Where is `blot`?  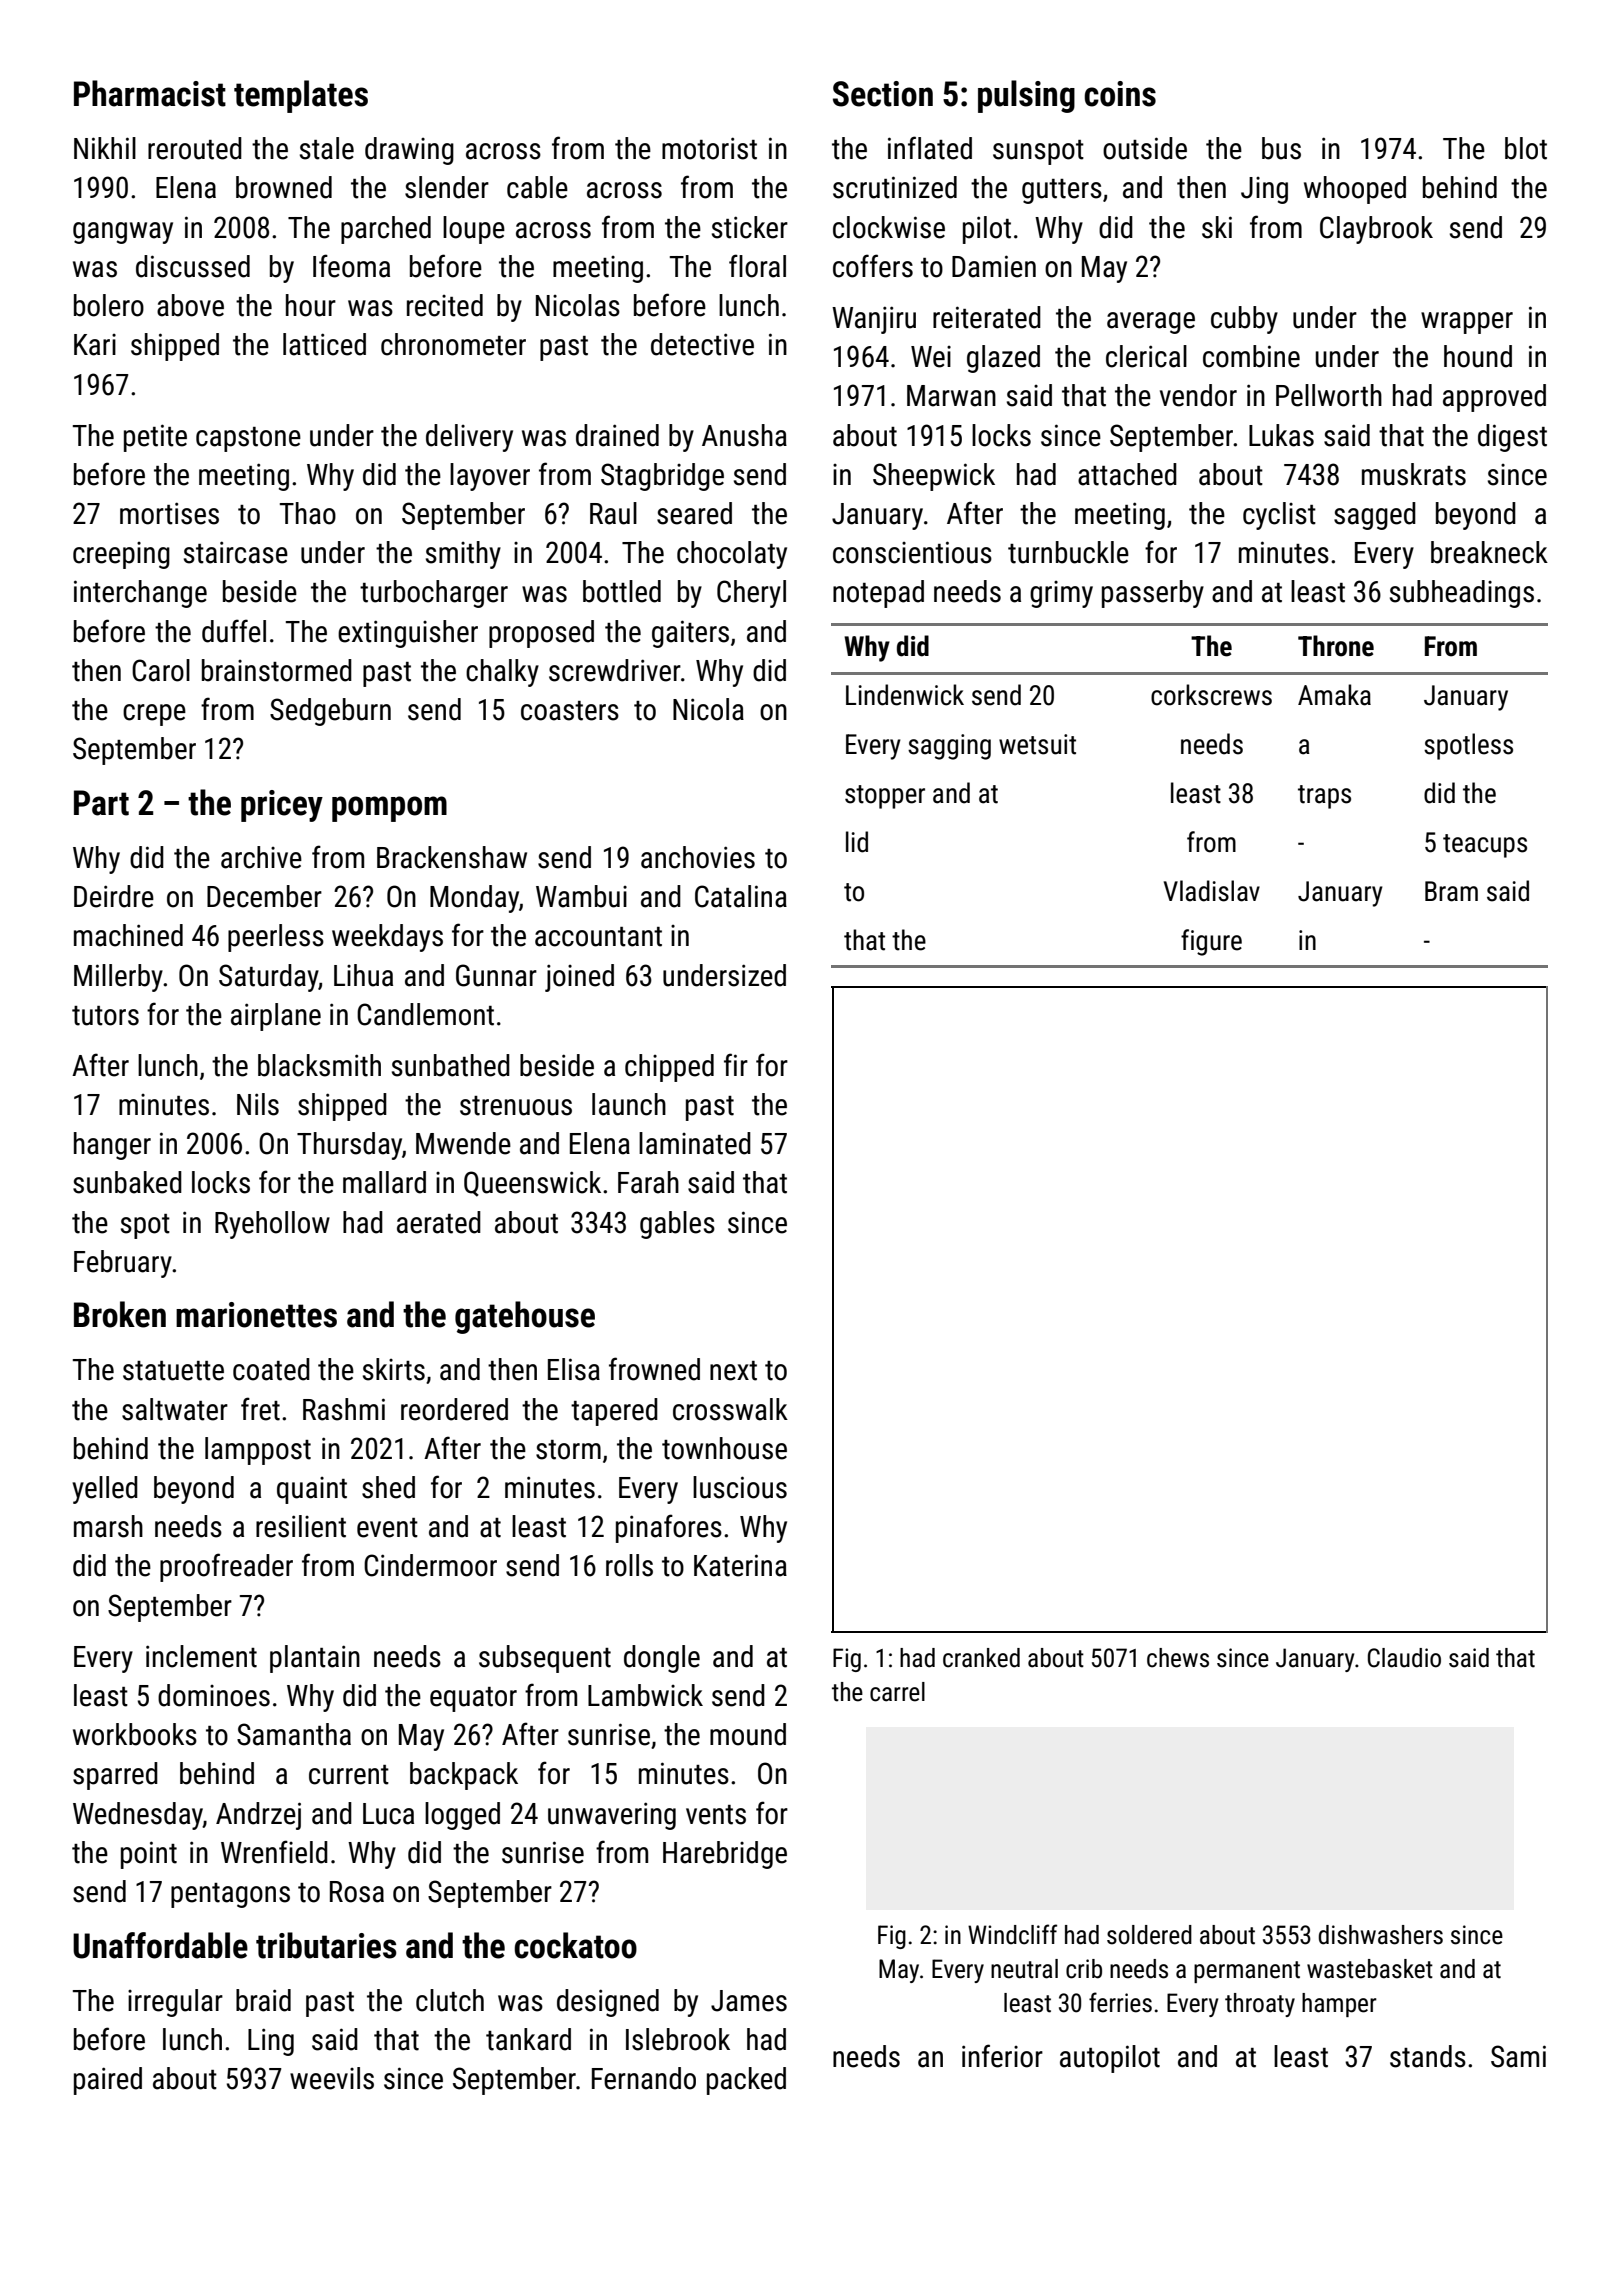 blot is located at coordinates (1526, 148).
